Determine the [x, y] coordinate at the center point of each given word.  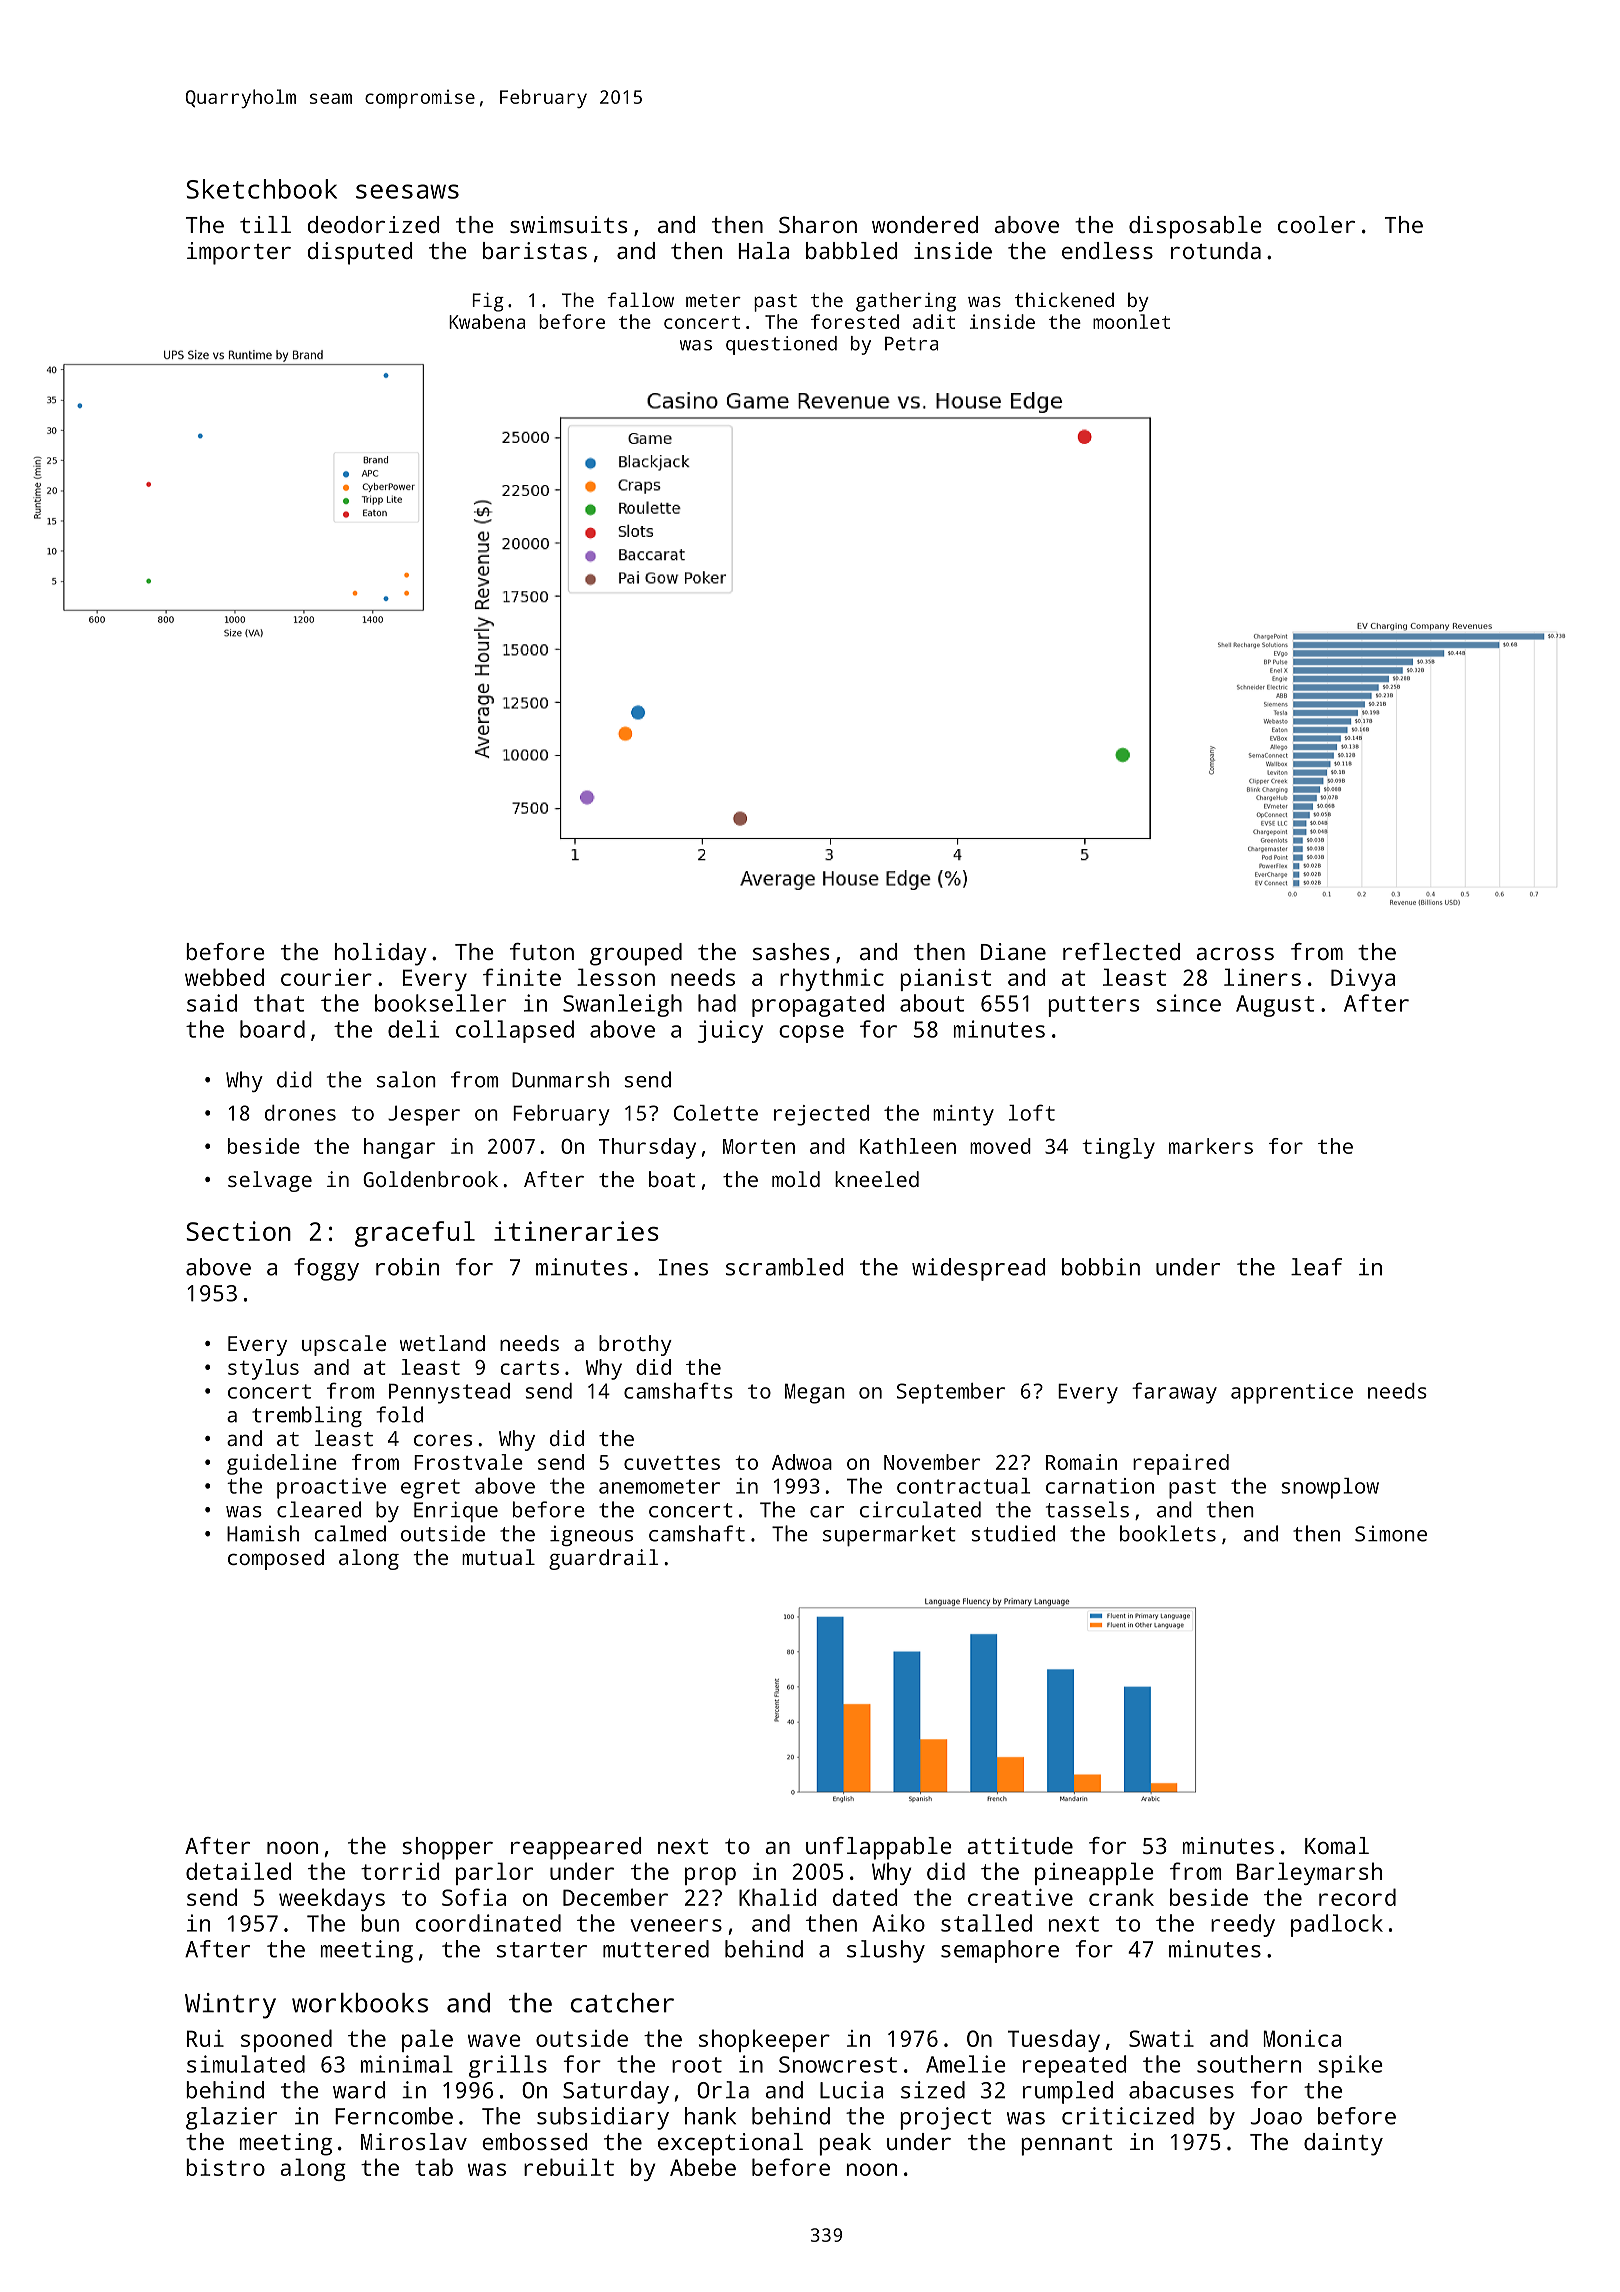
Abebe [703, 2167]
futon [542, 951]
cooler [1316, 224]
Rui [205, 2038]
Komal [1337, 1845]
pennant [1067, 2145]
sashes [791, 951]
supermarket [889, 1535]
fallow [640, 299]
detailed [238, 1871]
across [1235, 954]
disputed [360, 253]
